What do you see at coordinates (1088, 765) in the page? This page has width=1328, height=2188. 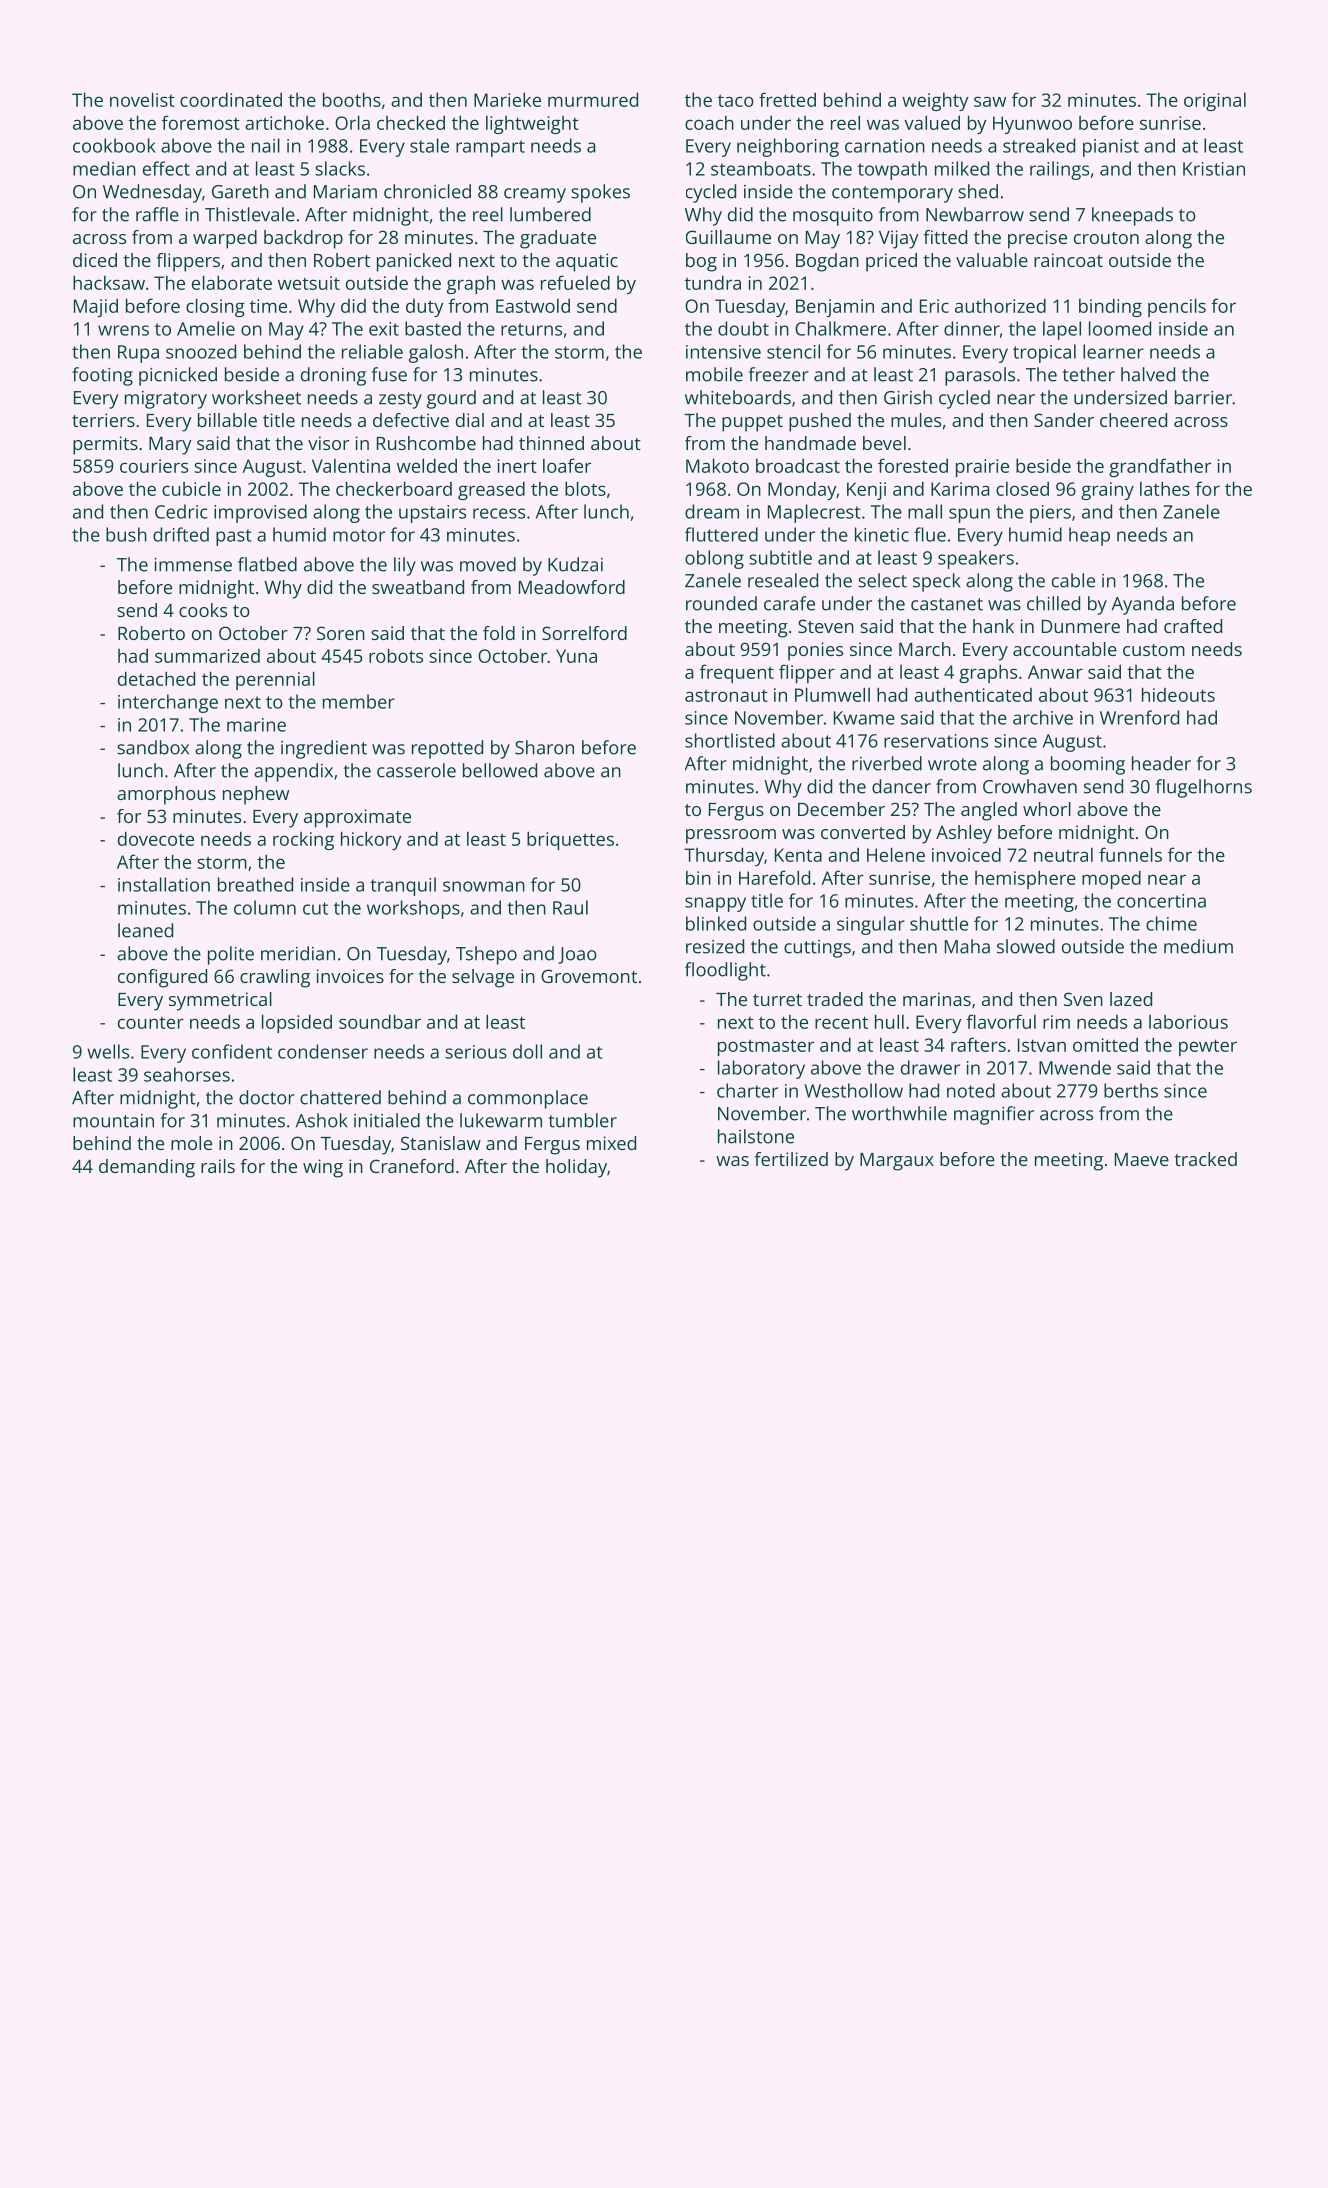 I see `booming` at bounding box center [1088, 765].
